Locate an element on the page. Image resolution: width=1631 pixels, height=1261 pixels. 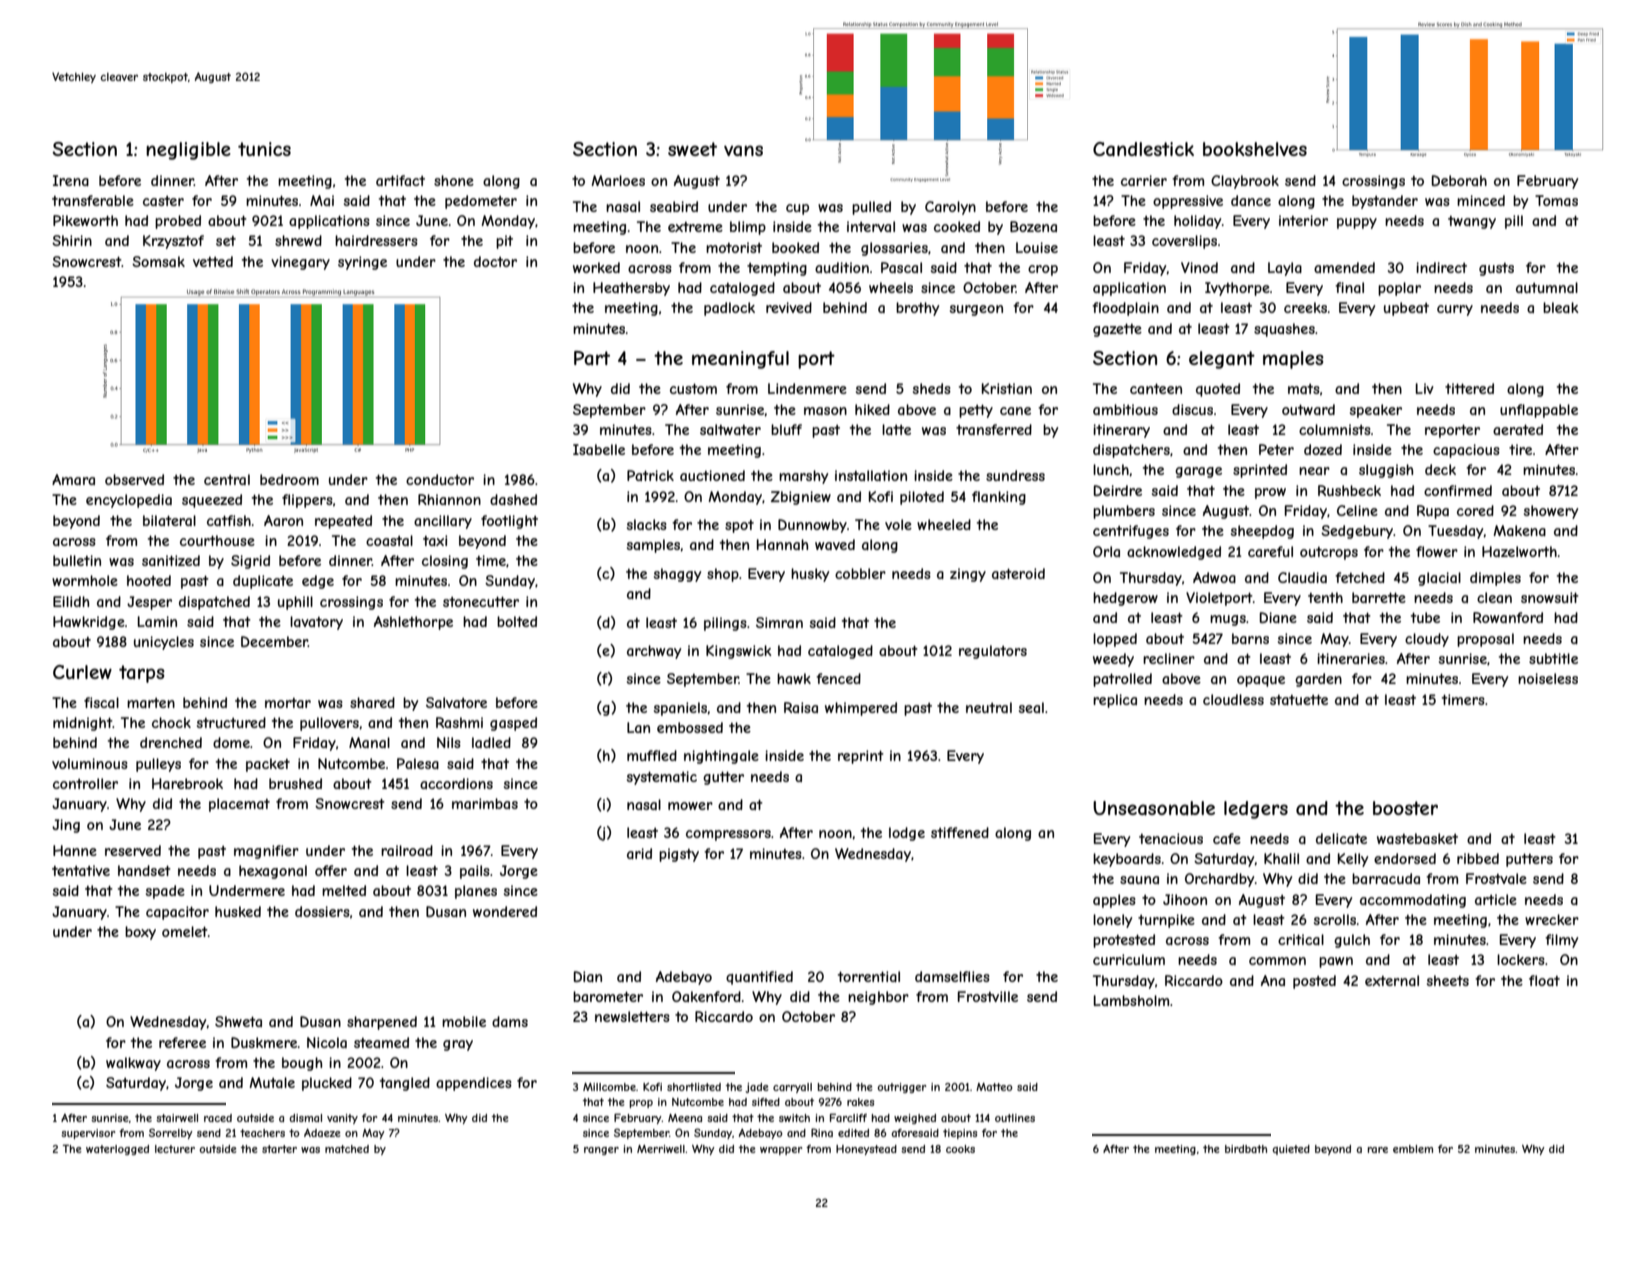
marten is located at coordinates (151, 703).
